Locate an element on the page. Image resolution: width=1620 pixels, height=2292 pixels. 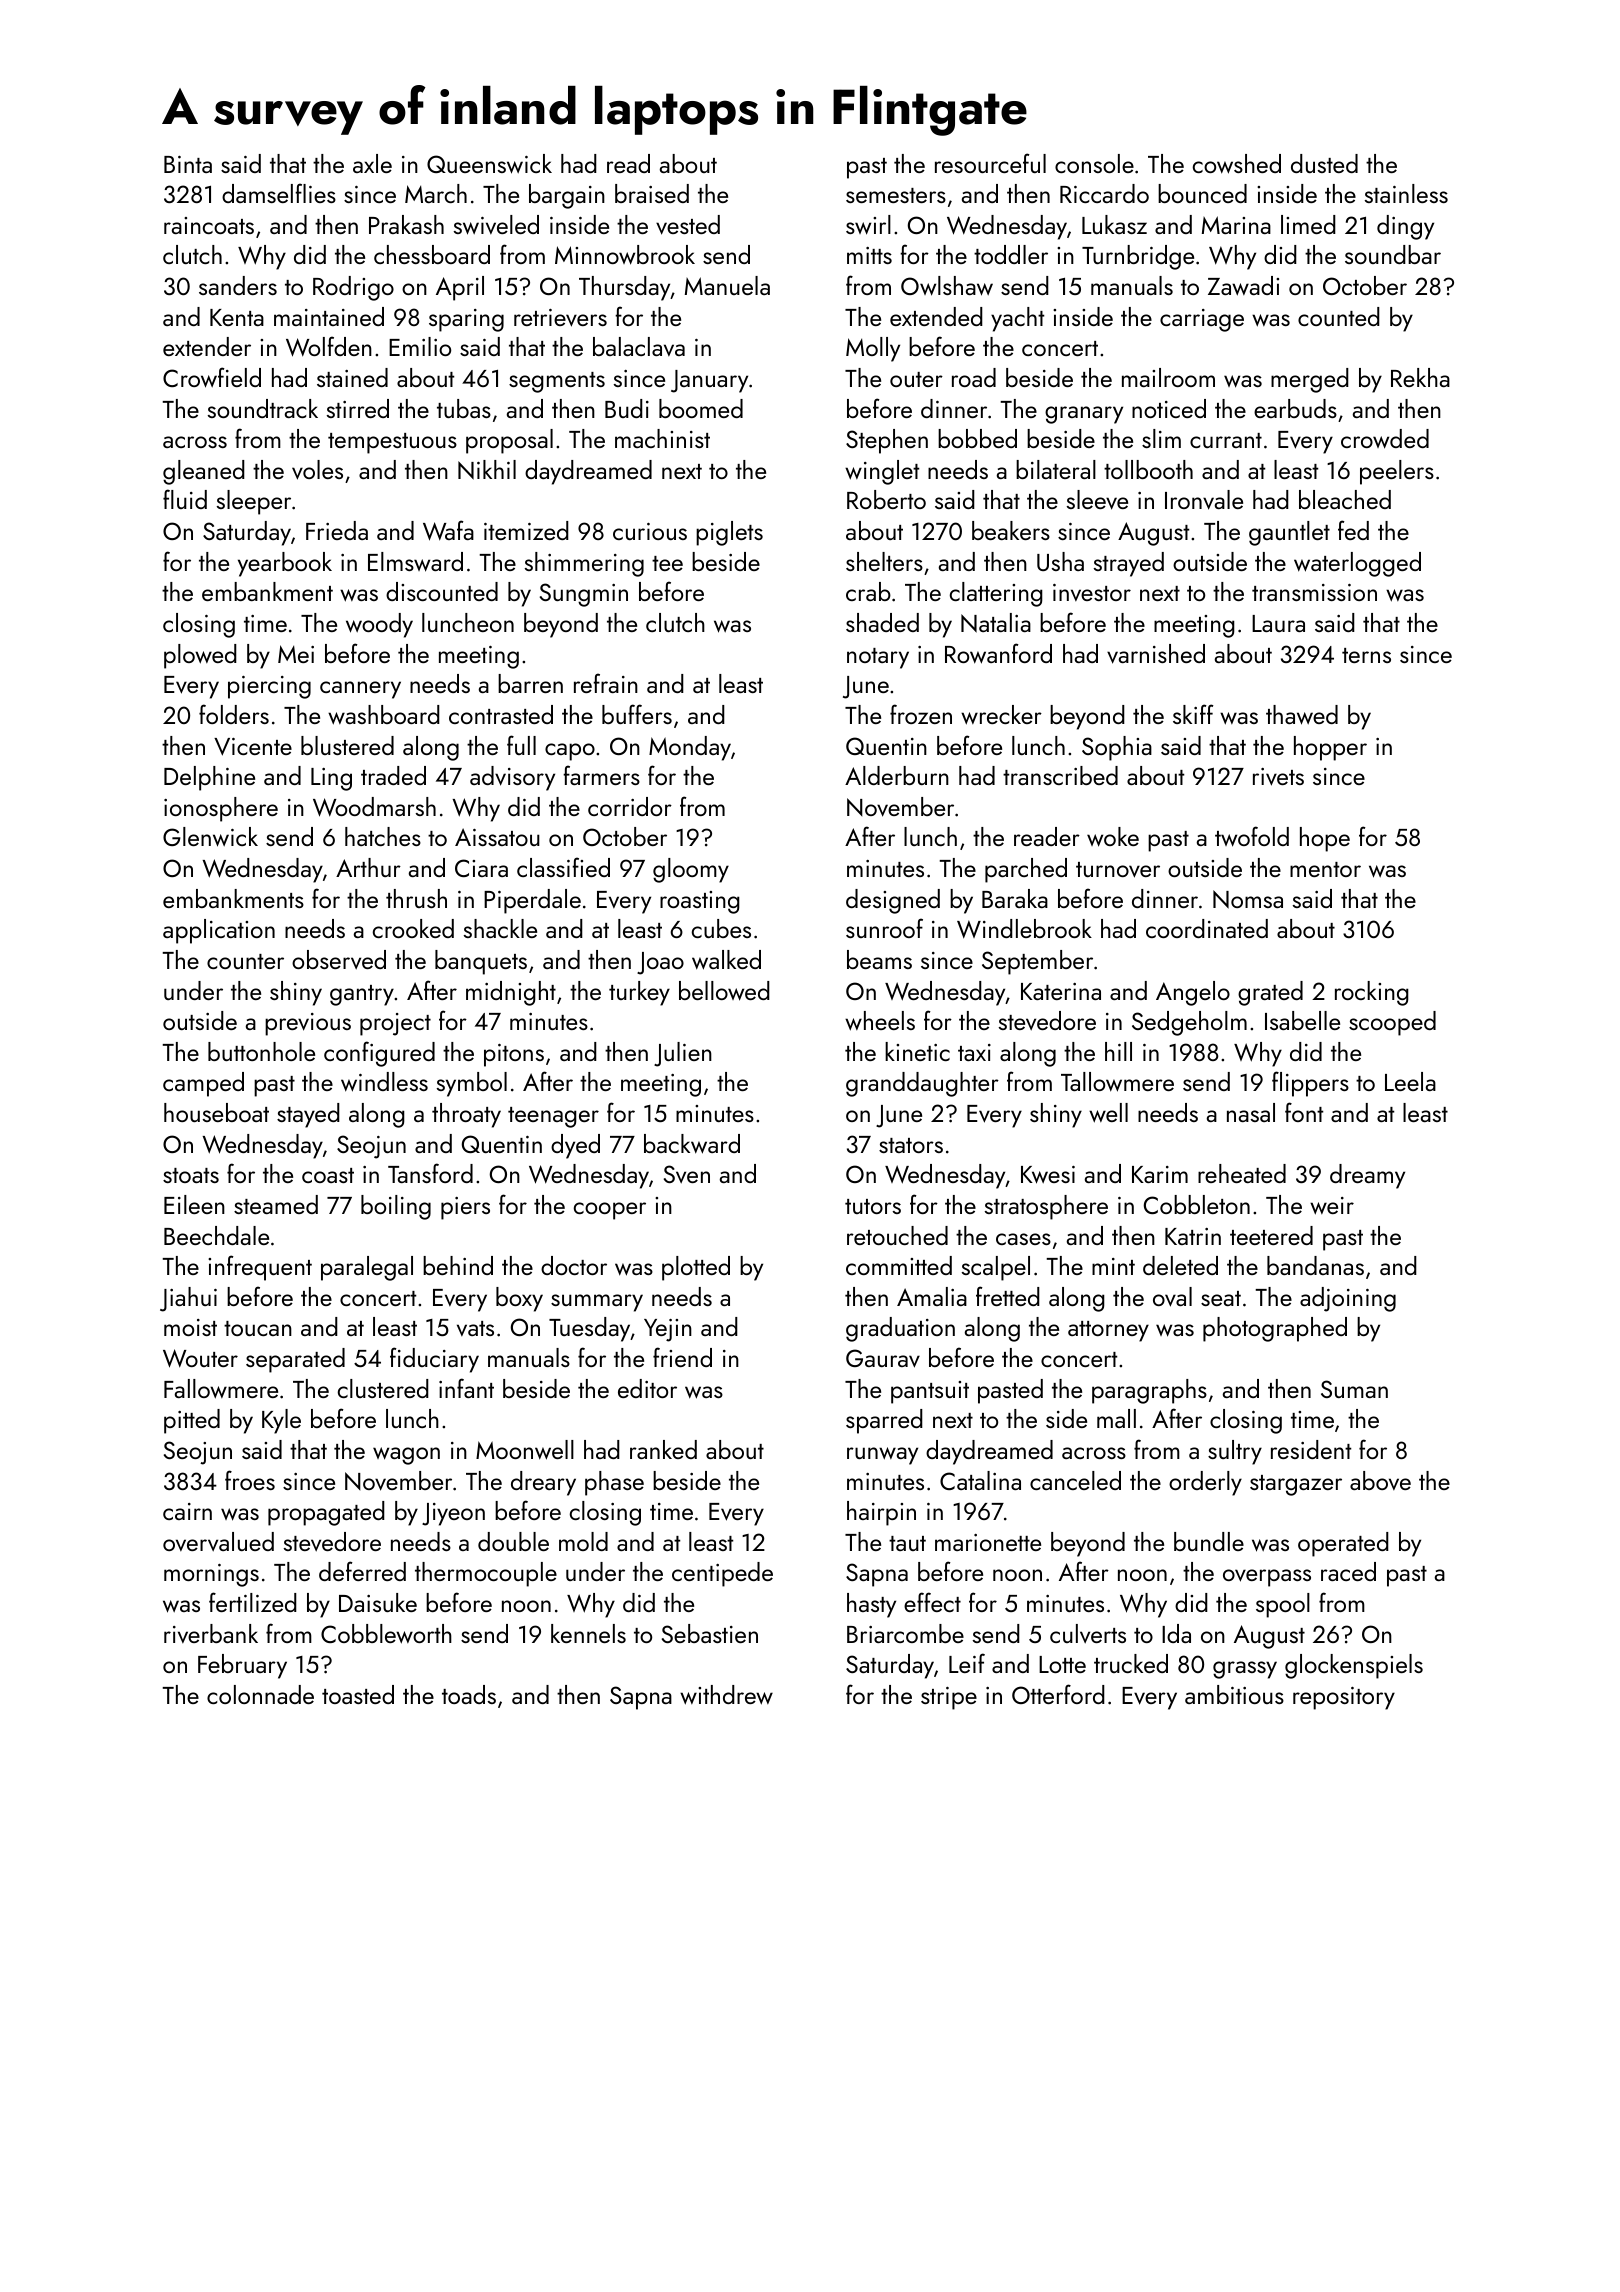
soundbar is located at coordinates (1393, 254).
